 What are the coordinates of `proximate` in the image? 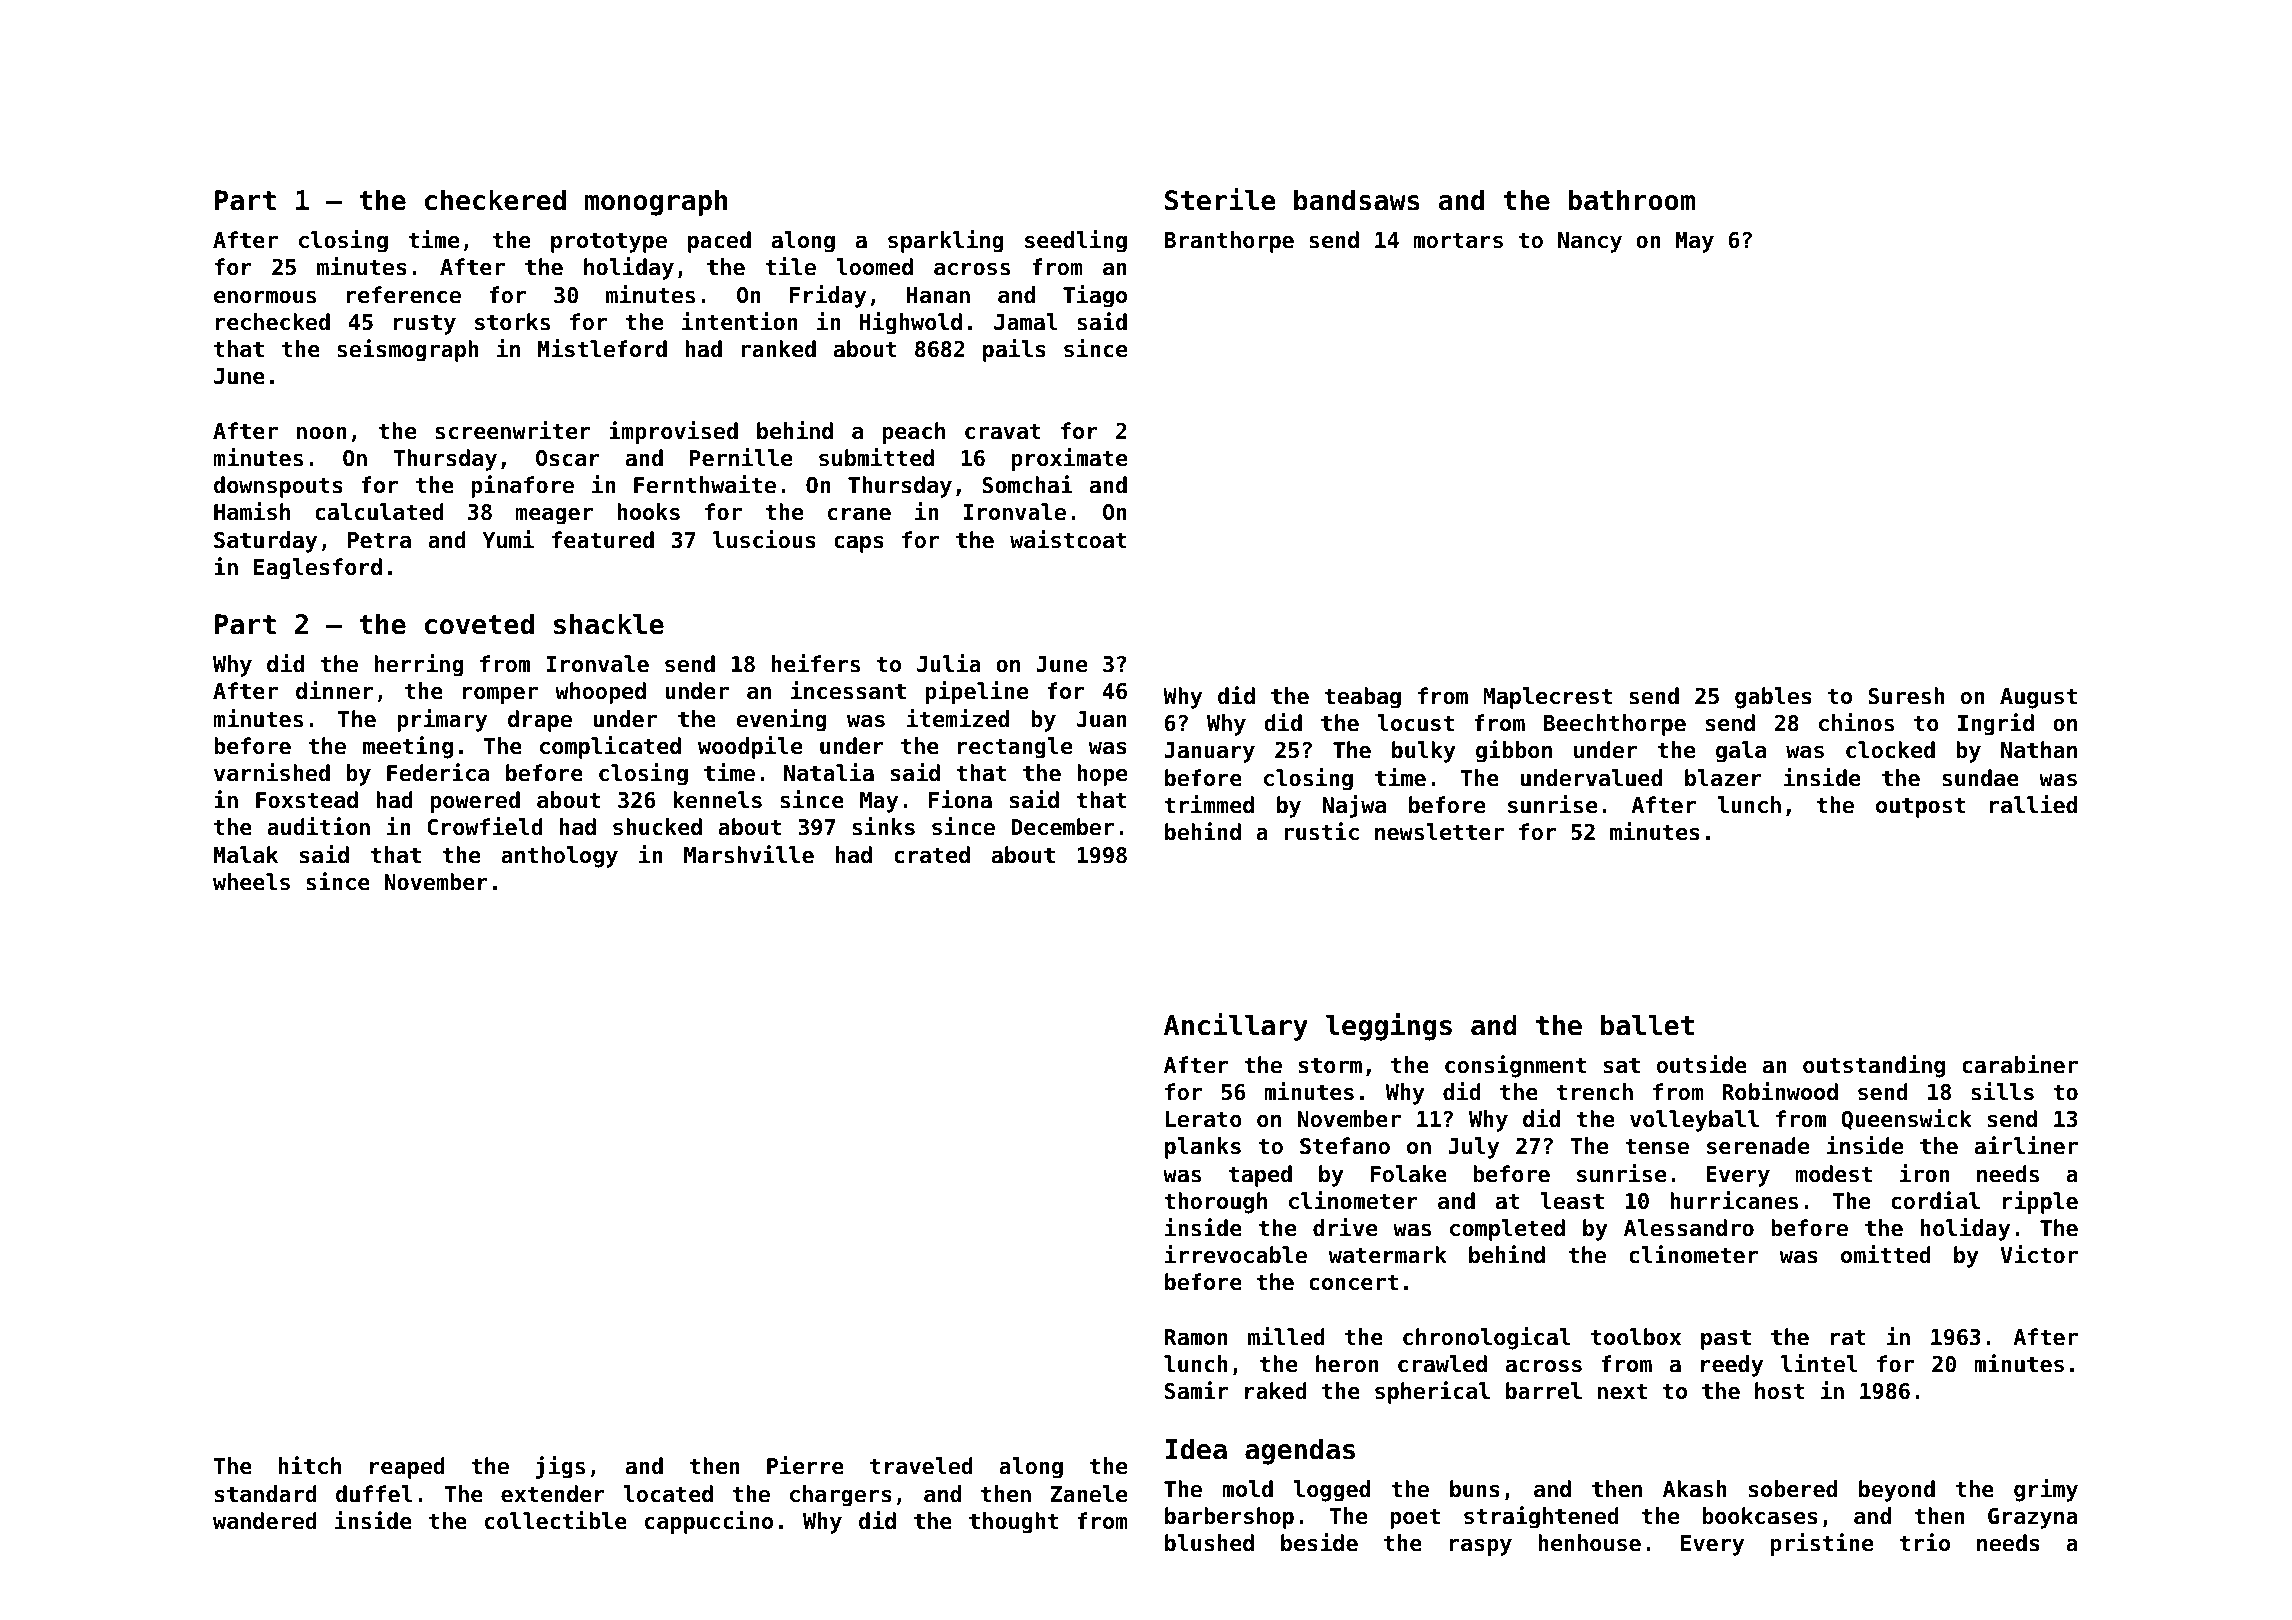 It's located at (1069, 459).
